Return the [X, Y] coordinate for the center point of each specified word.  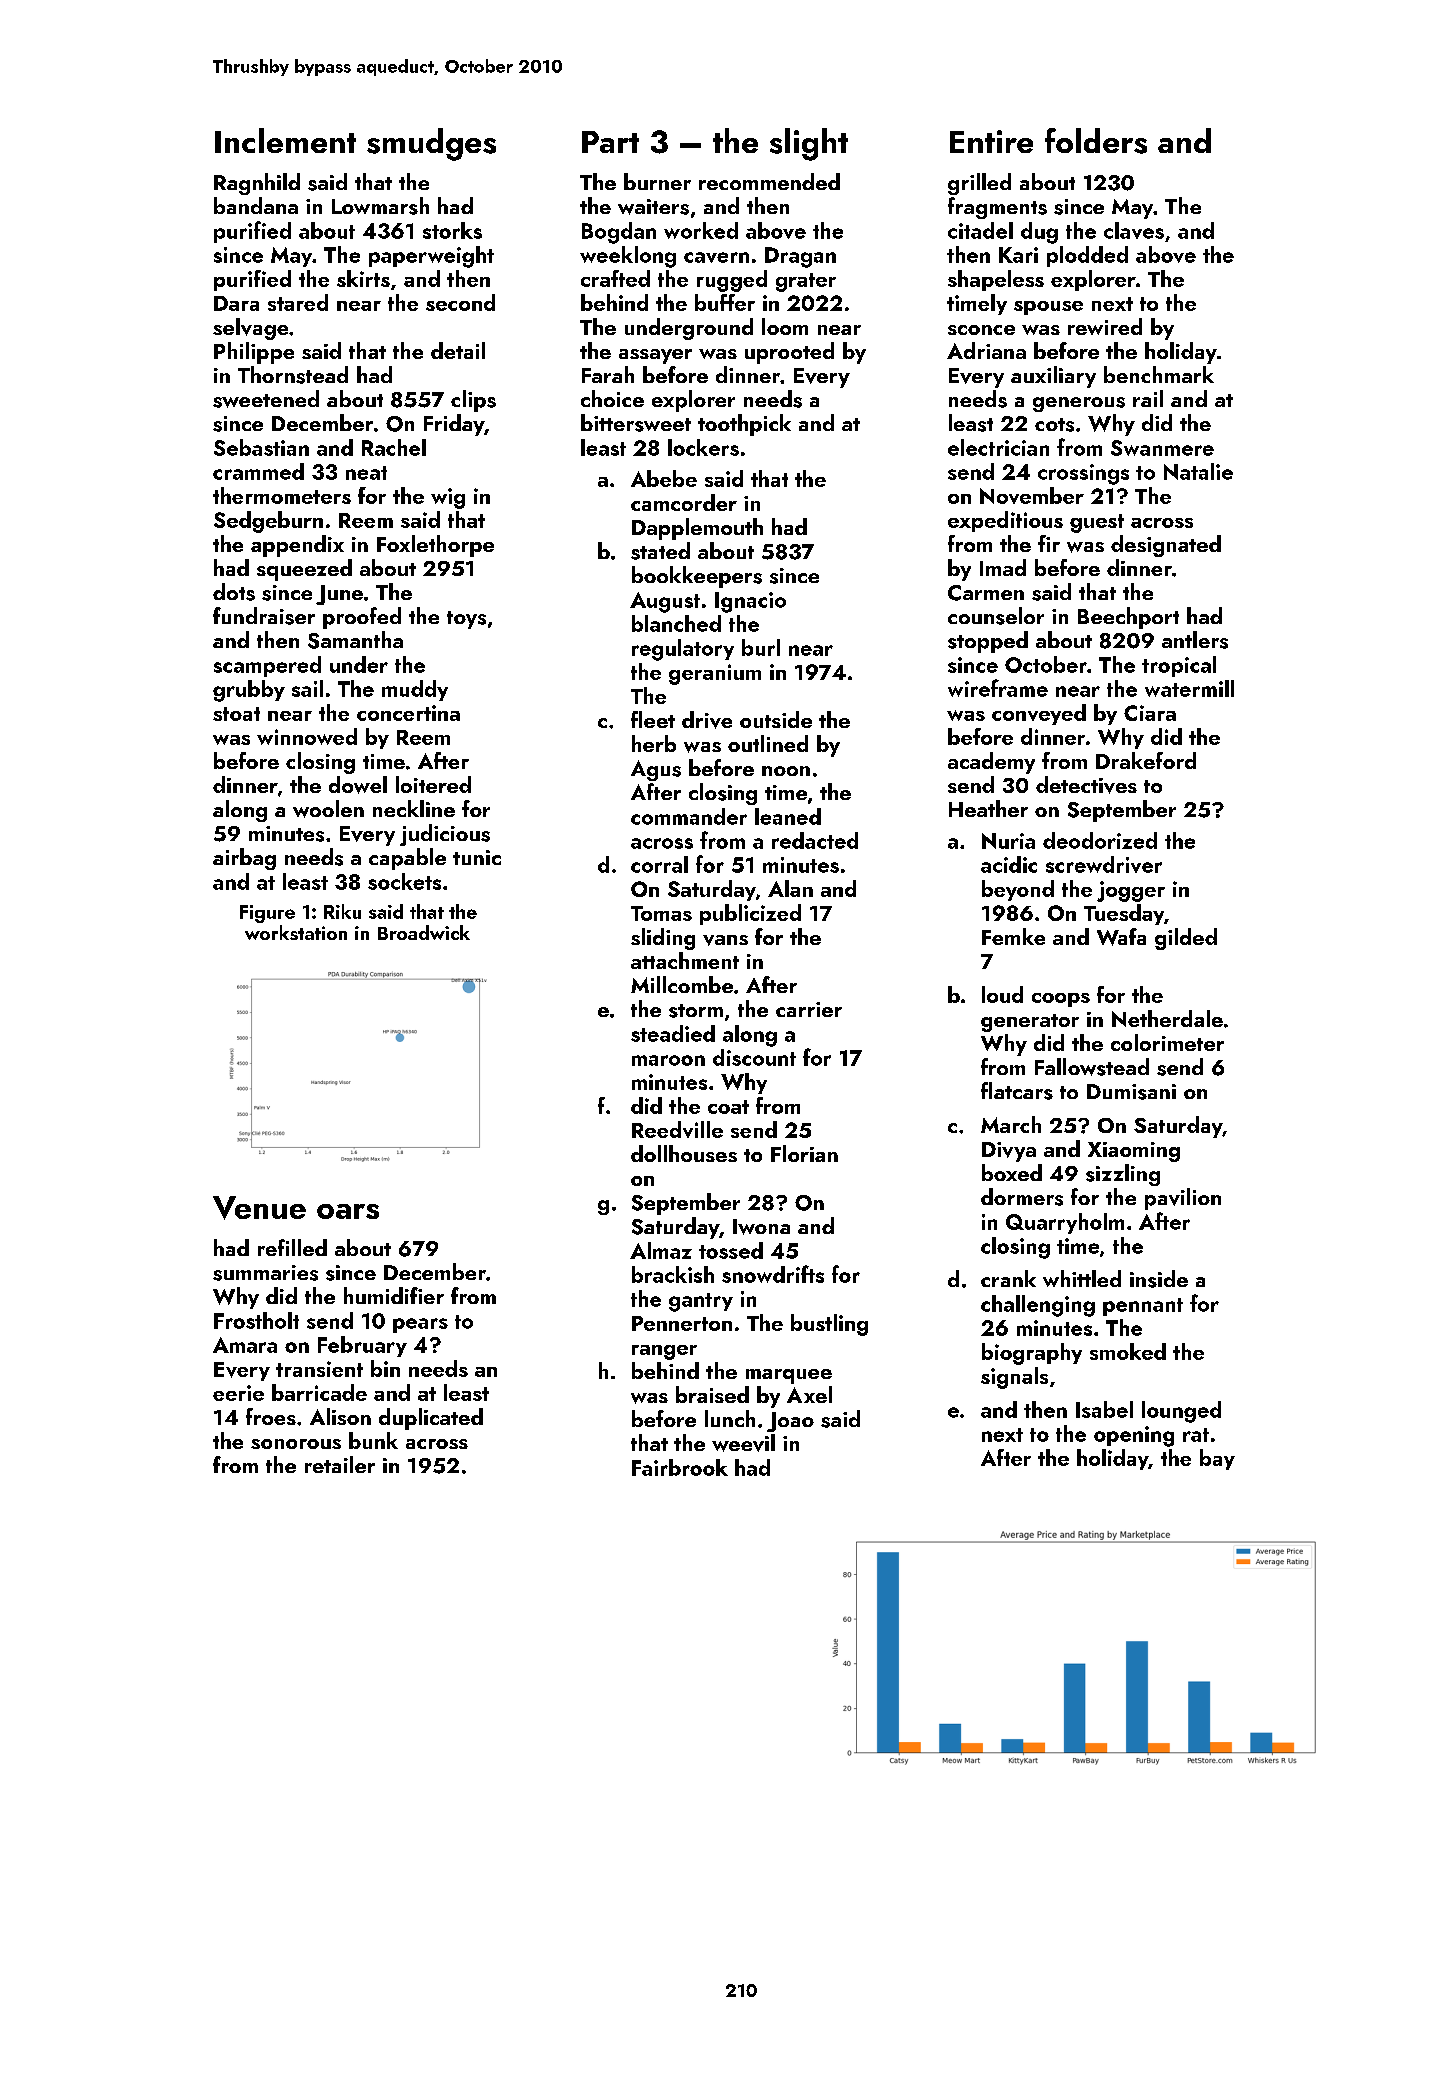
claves [1134, 230]
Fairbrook [680, 1467]
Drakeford [1146, 760]
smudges [431, 144]
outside [776, 719]
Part [610, 142]
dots [234, 592]
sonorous [296, 1444]
